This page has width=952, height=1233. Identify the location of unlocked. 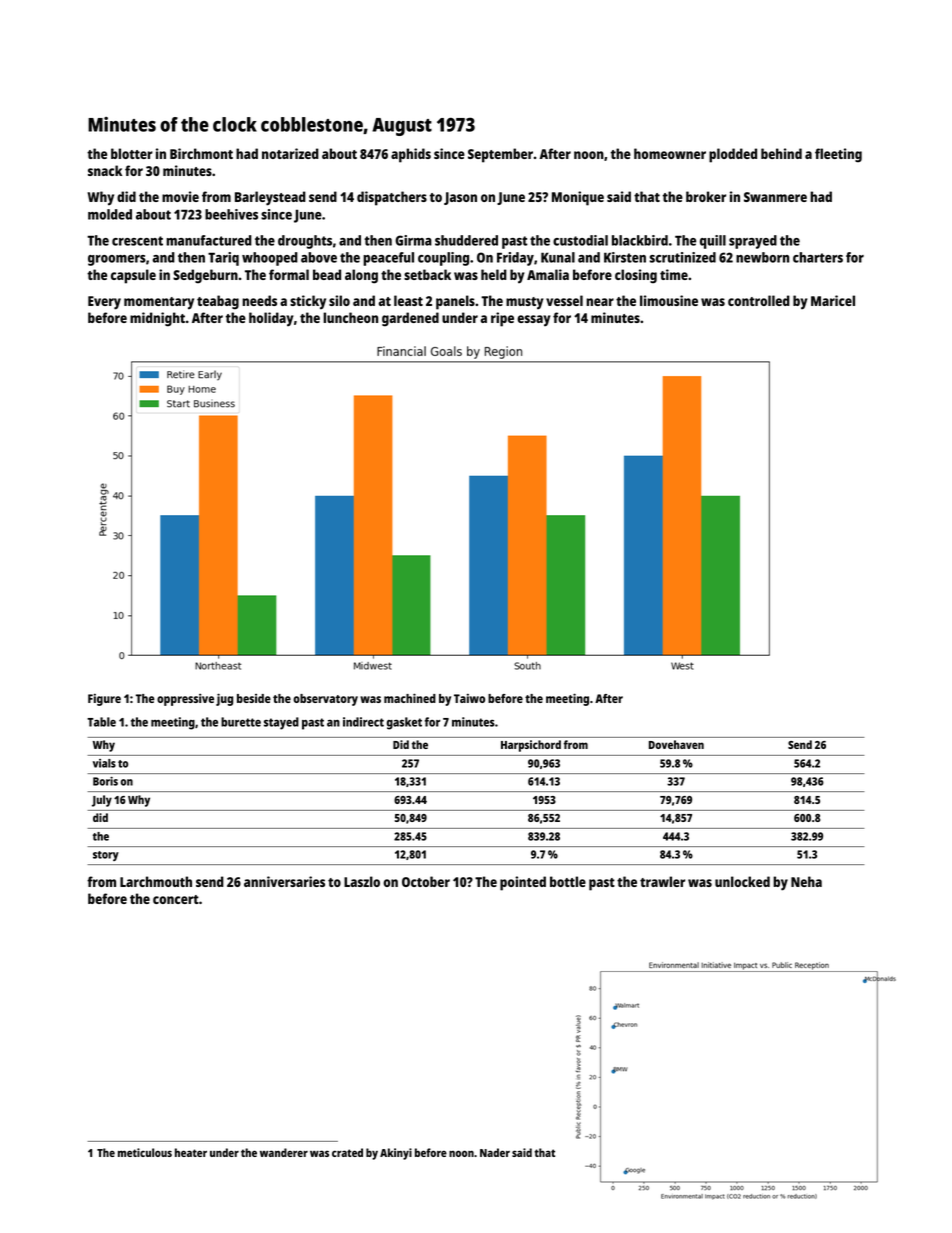
(742, 881).
